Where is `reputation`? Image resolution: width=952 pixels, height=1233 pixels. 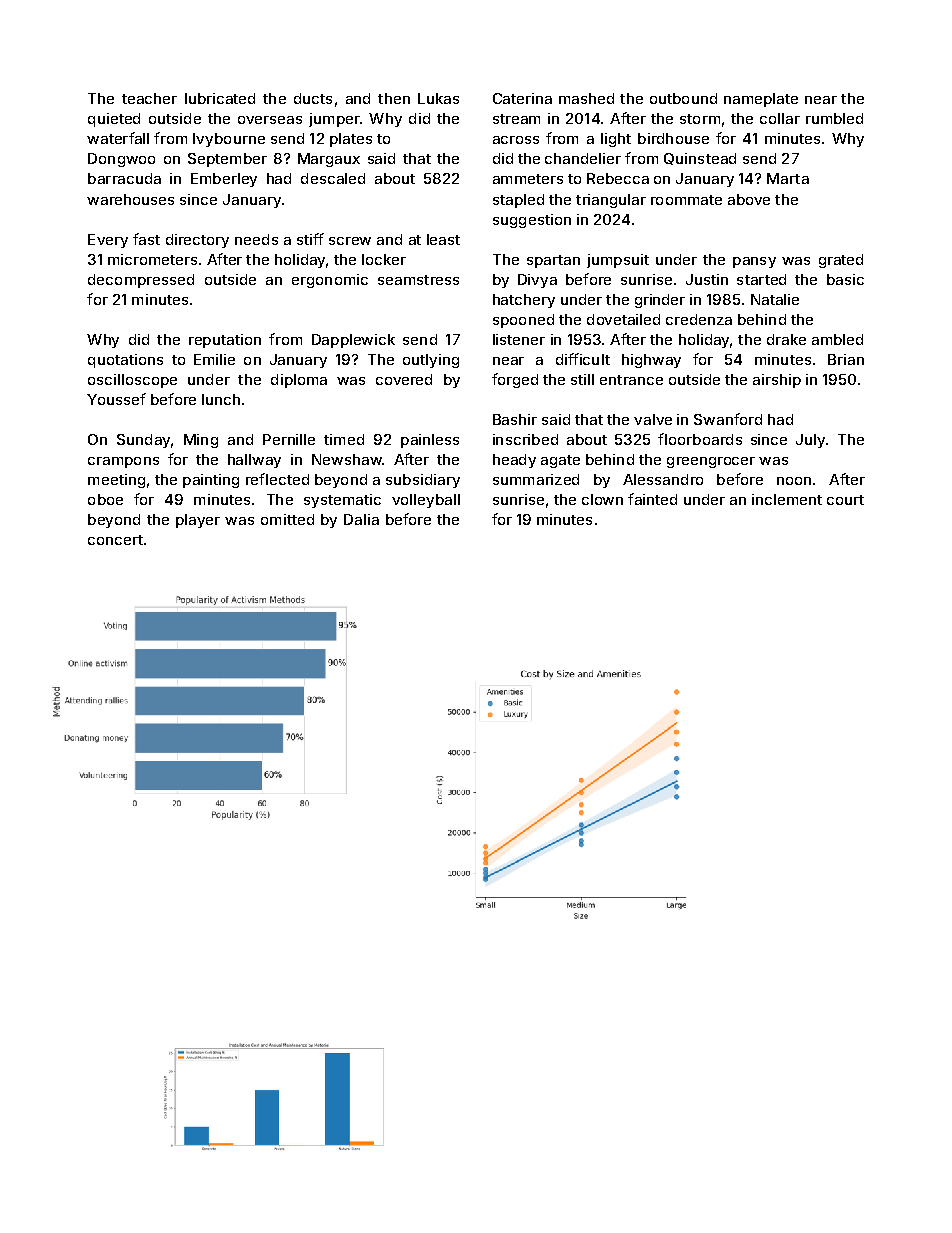 reputation is located at coordinates (225, 341).
